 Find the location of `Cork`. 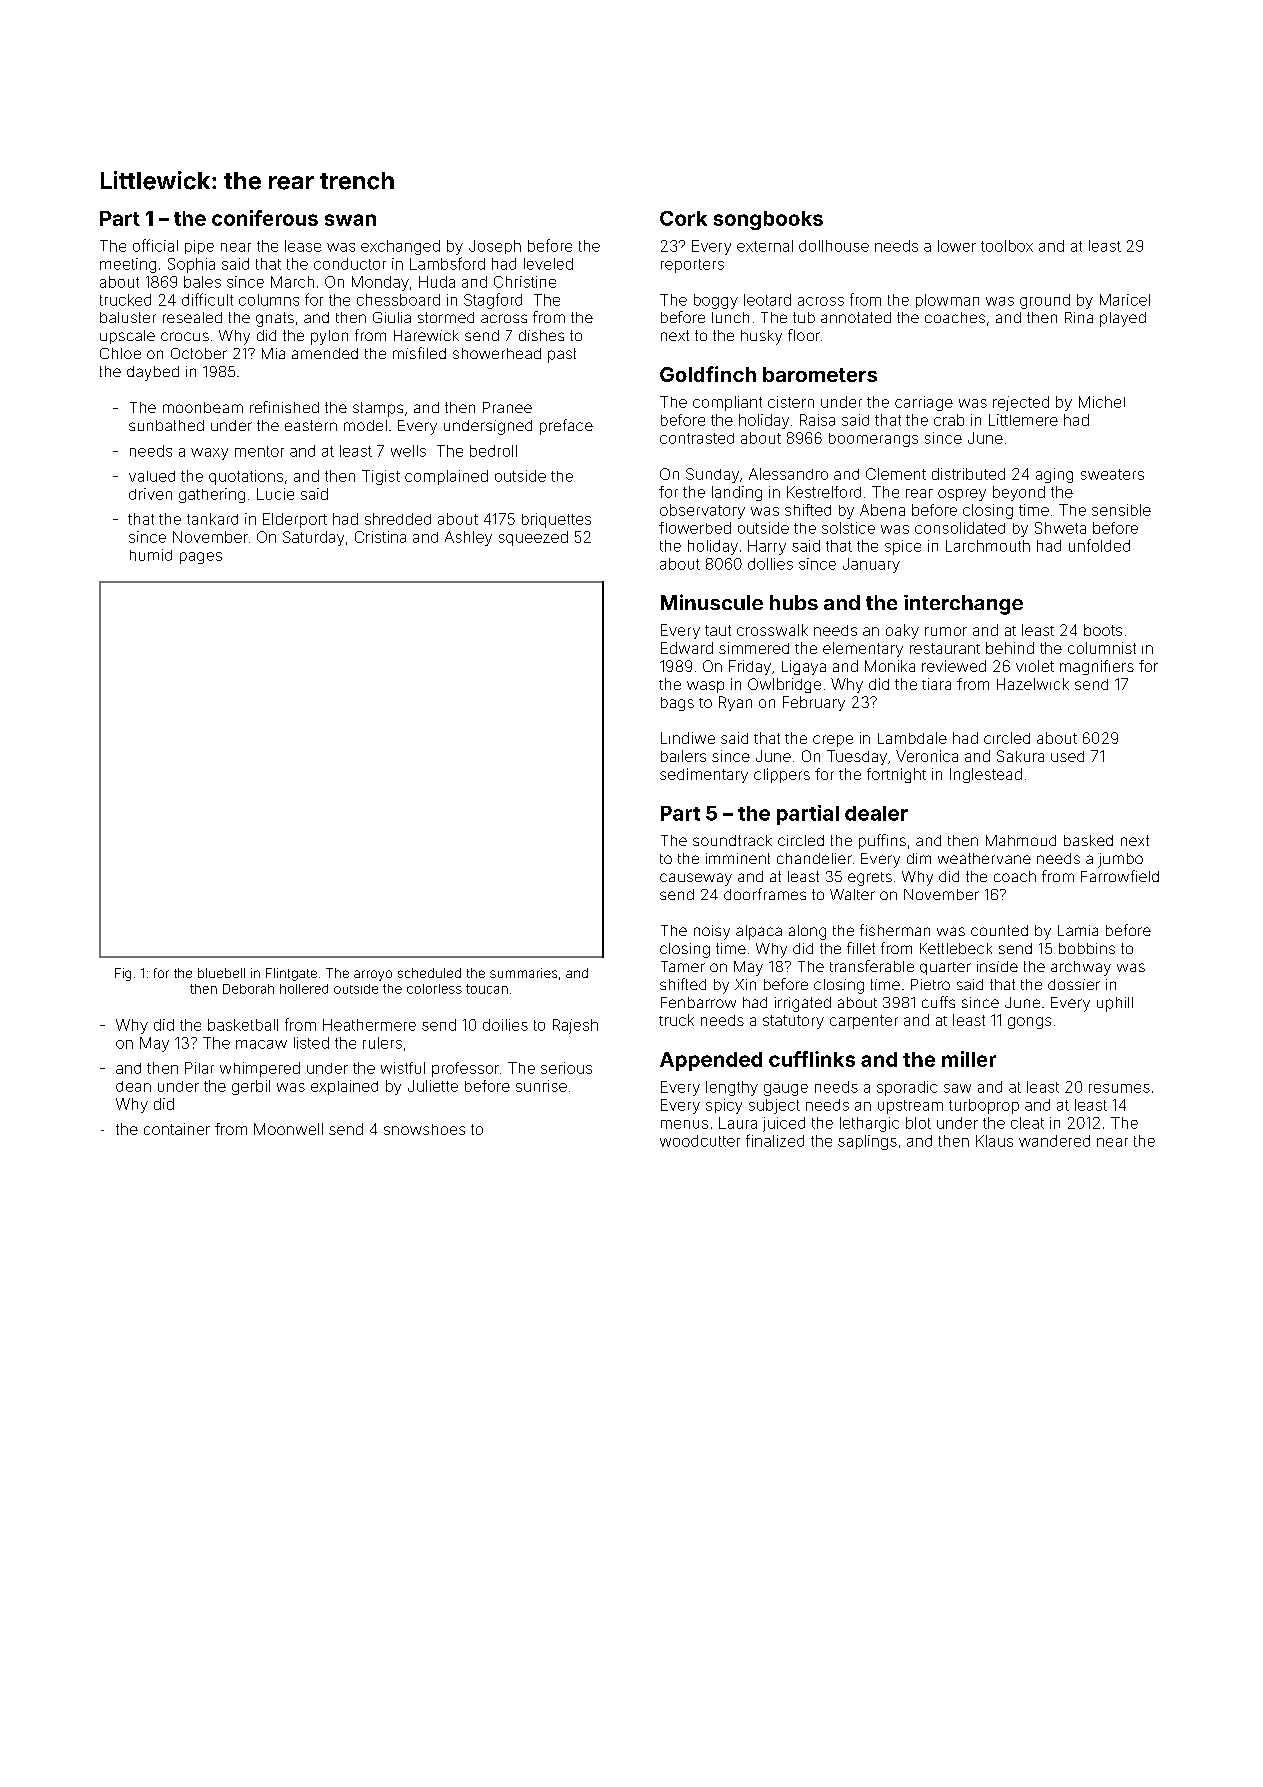

Cork is located at coordinates (683, 218).
